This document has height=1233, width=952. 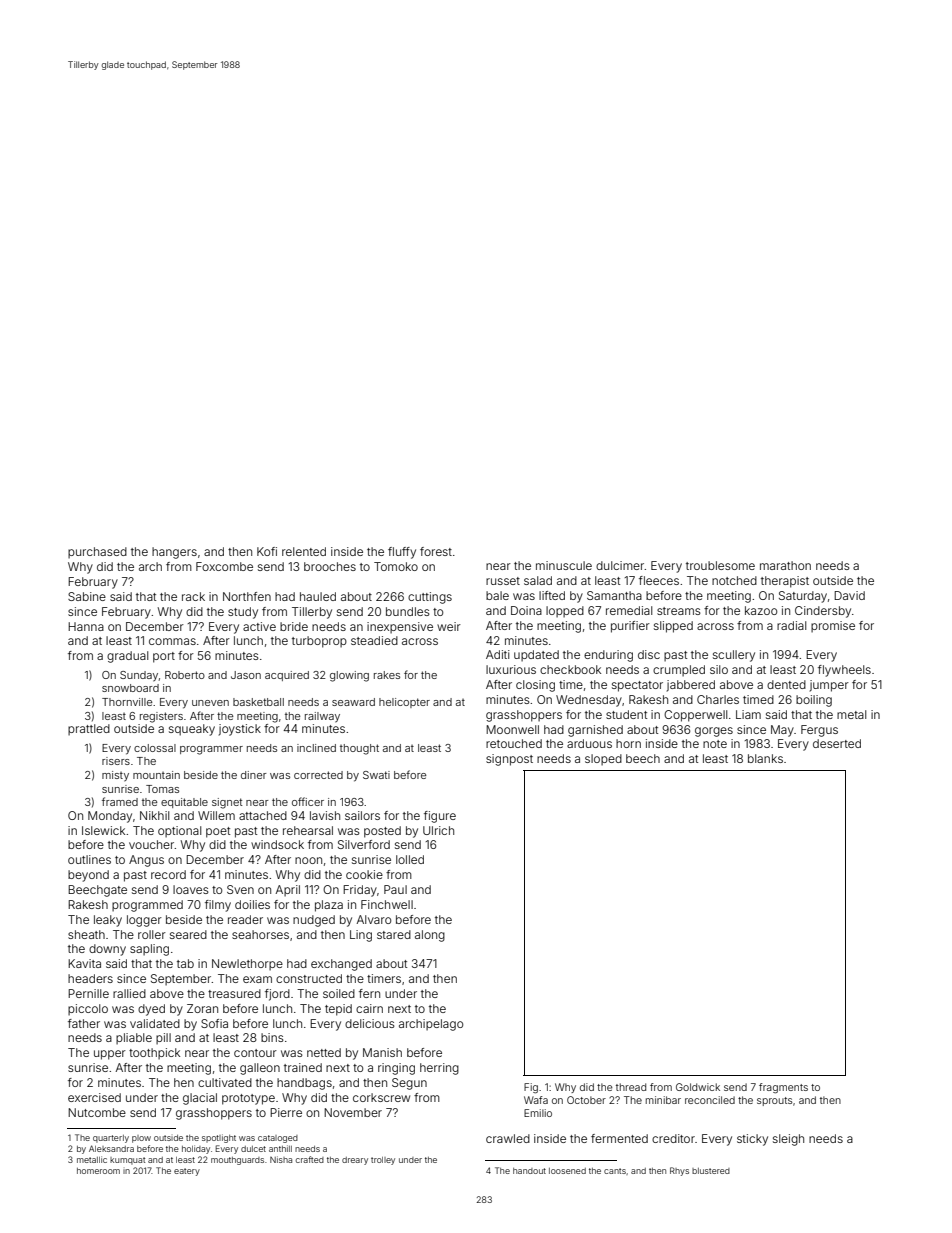 What do you see at coordinates (734, 580) in the document?
I see `notched` at bounding box center [734, 580].
